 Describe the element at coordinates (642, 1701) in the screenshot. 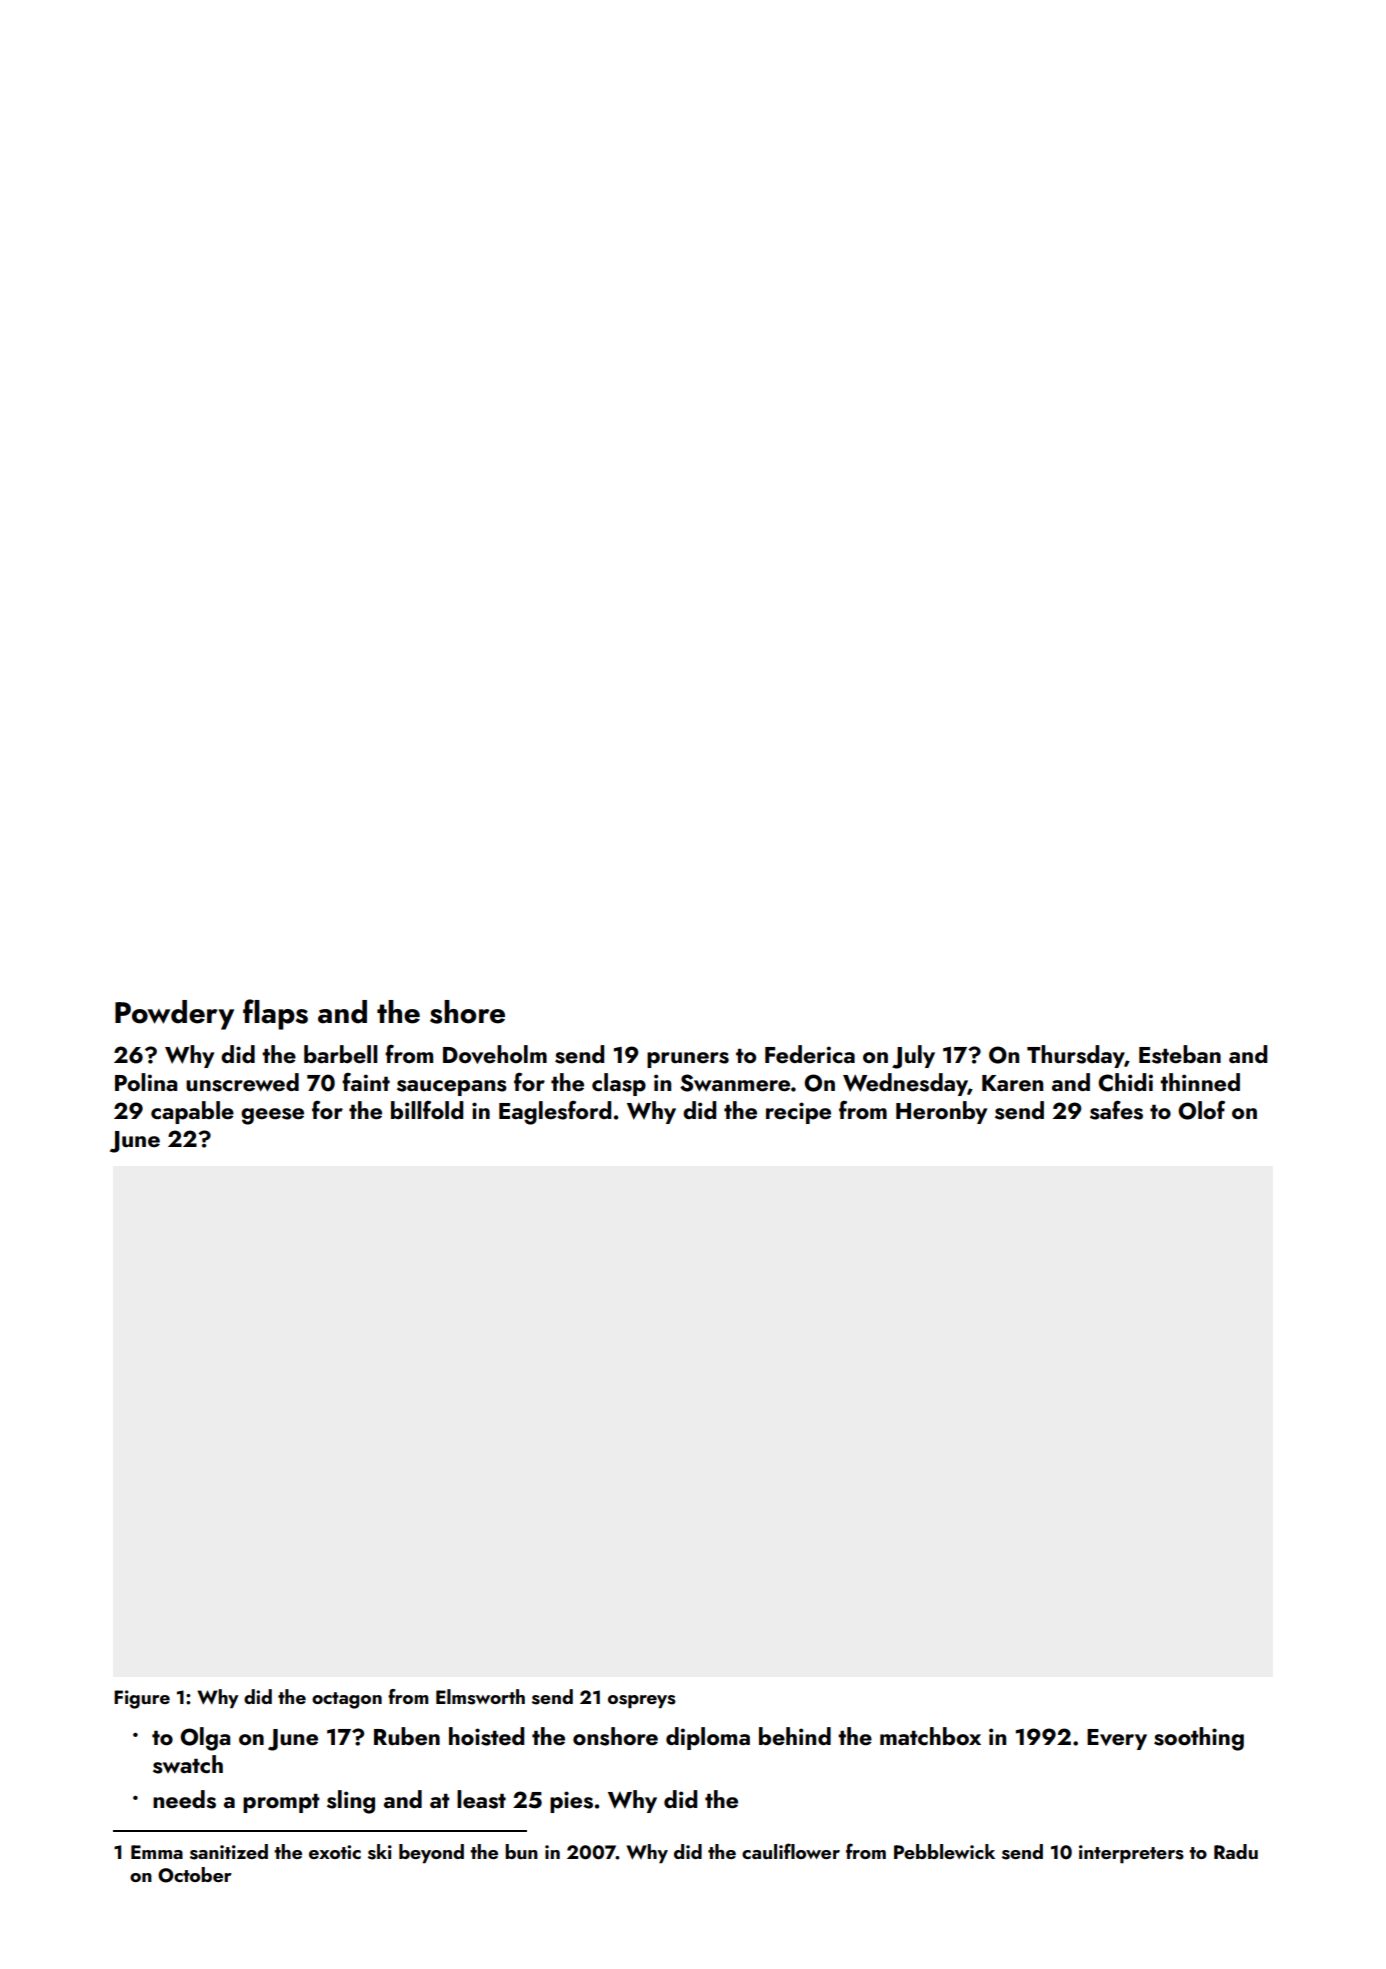

I see `ospreys` at that location.
